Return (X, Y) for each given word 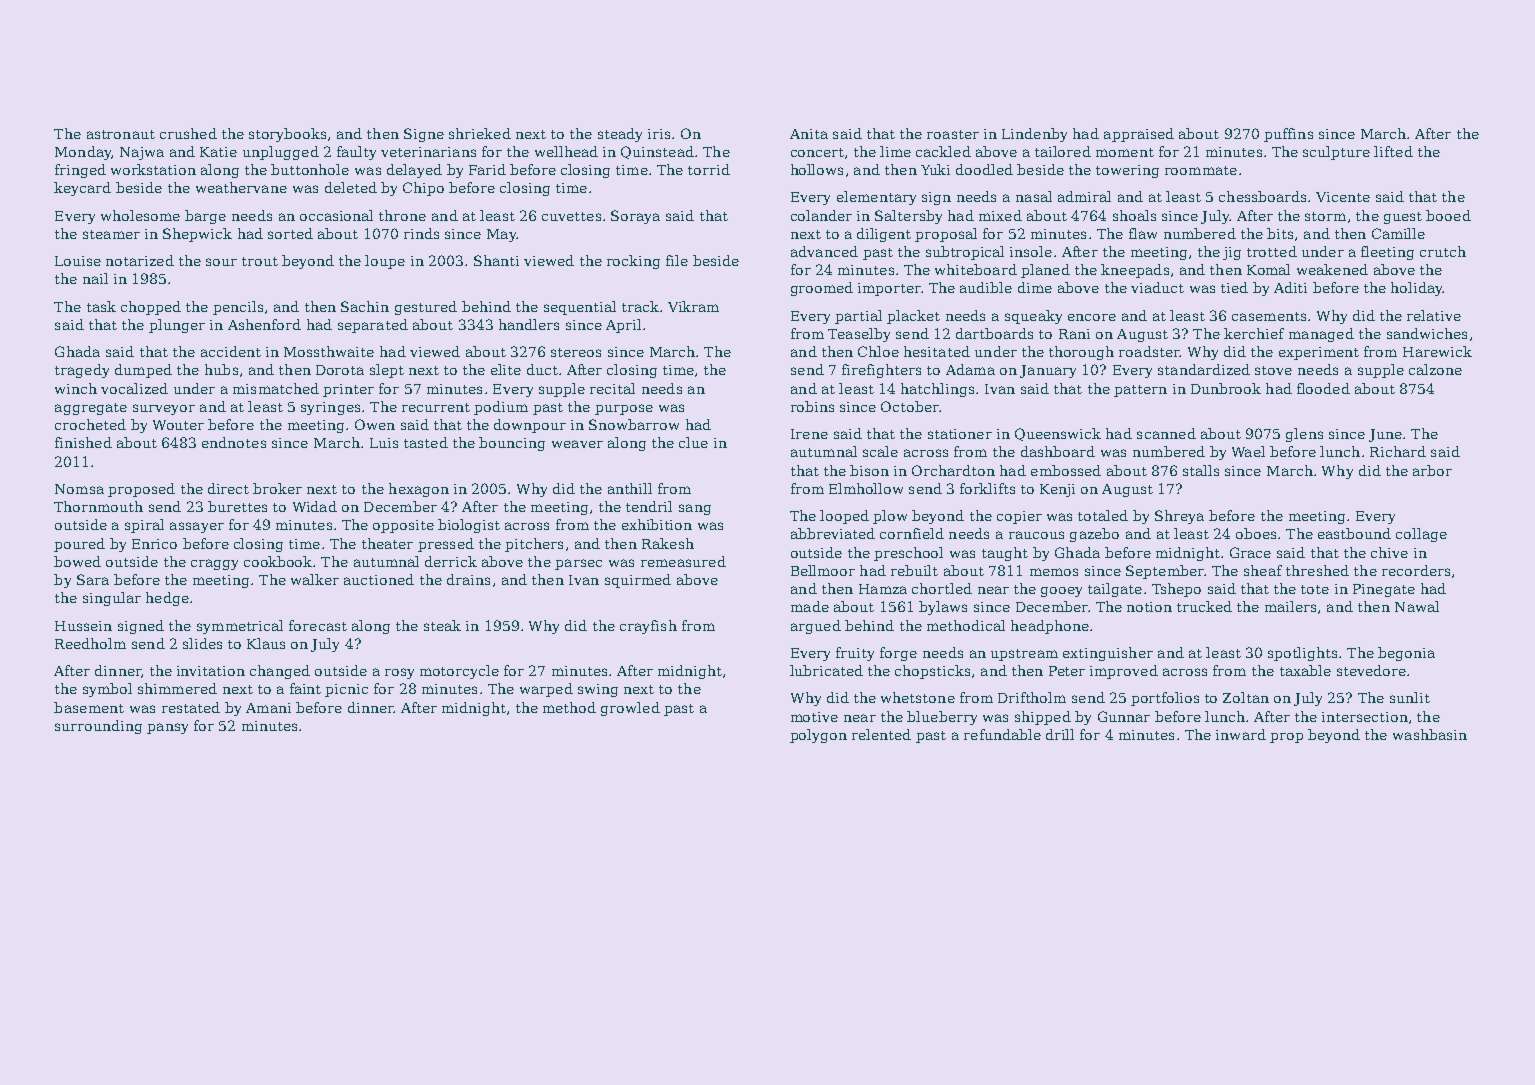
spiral (144, 526)
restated (191, 707)
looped (844, 517)
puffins (1288, 135)
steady (620, 135)
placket (913, 317)
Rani (1074, 334)
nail (95, 278)
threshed (1317, 570)
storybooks (287, 135)
